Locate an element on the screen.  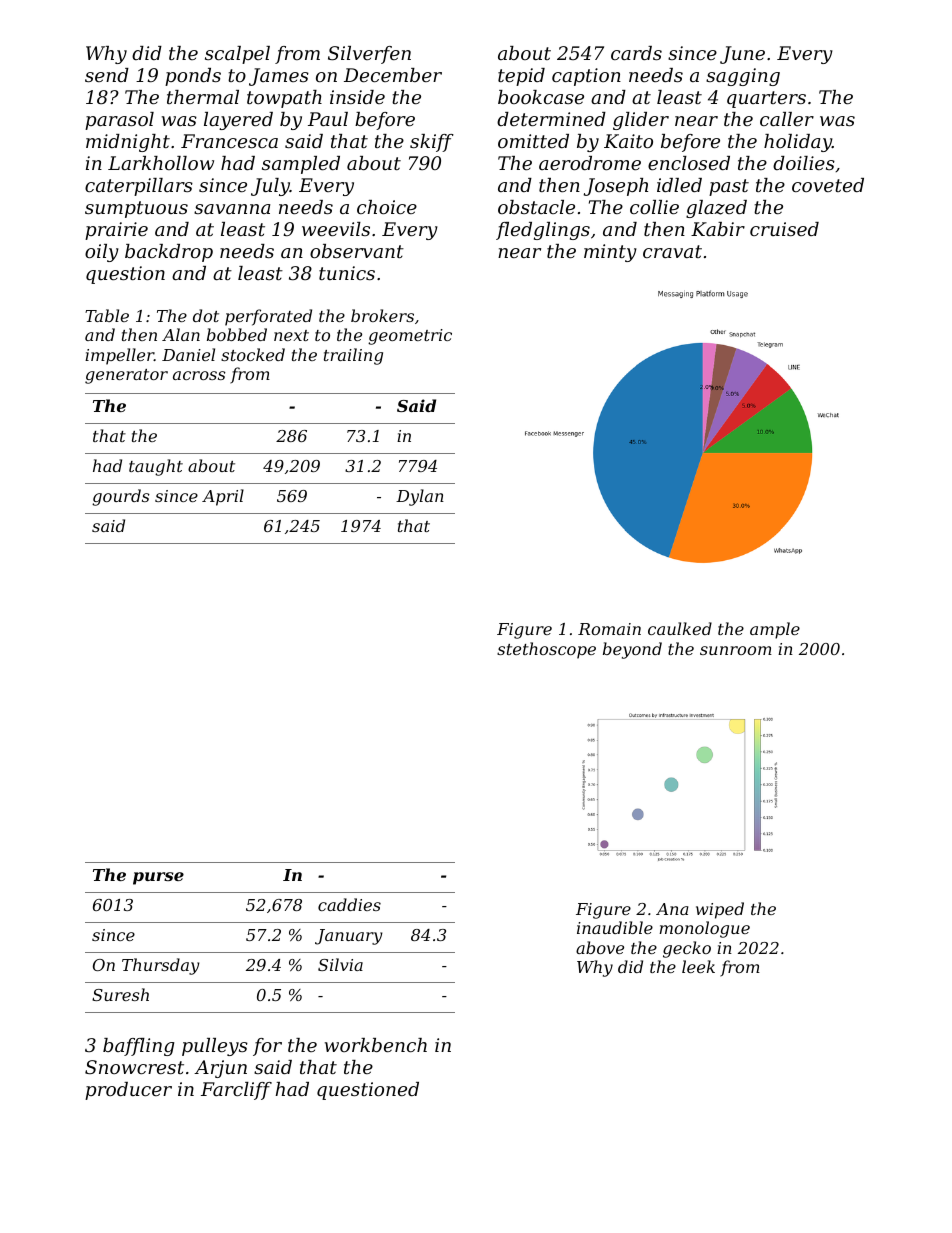
parasol is located at coordinates (119, 121).
